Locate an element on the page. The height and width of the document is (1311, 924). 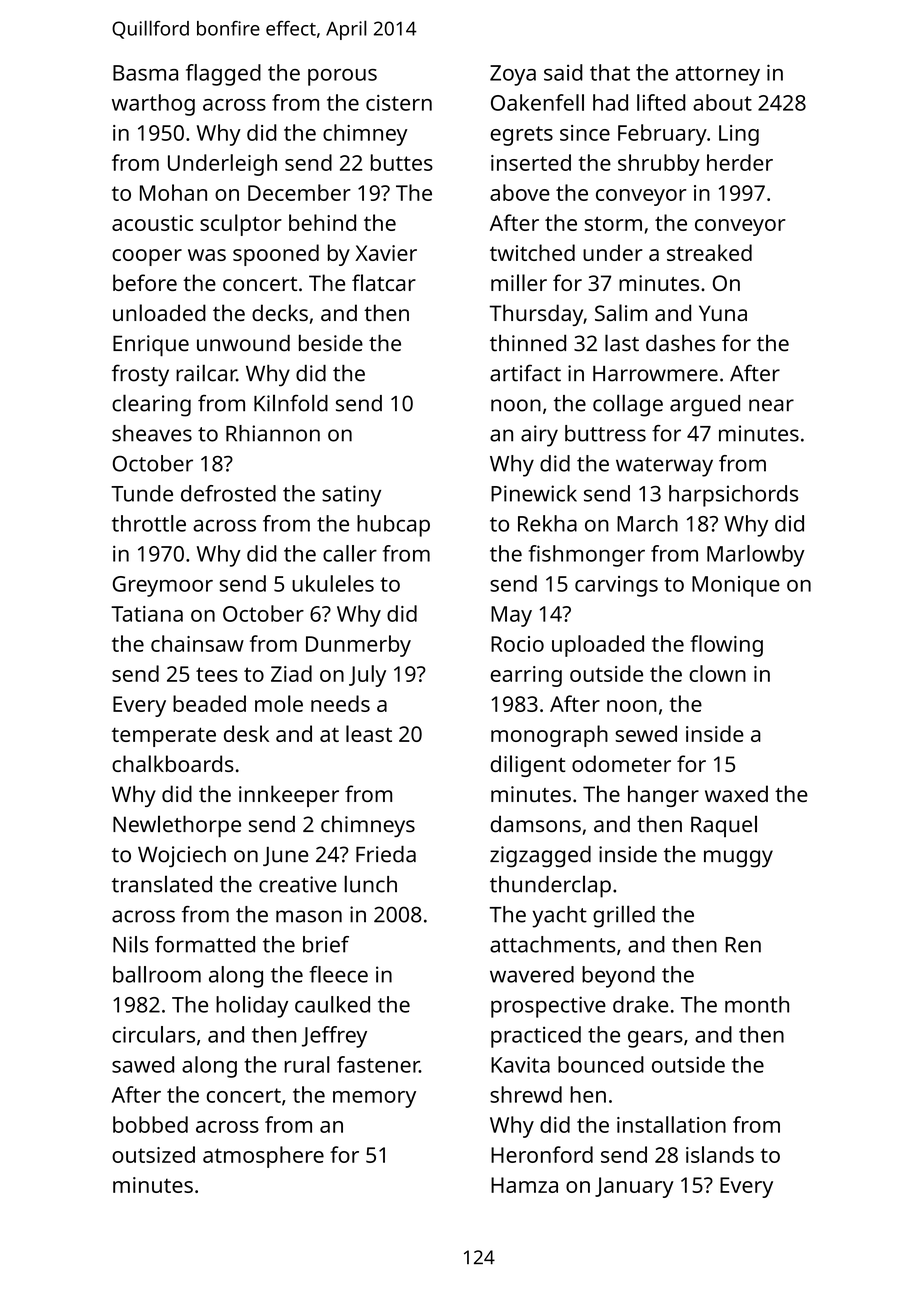
March is located at coordinates (647, 523).
